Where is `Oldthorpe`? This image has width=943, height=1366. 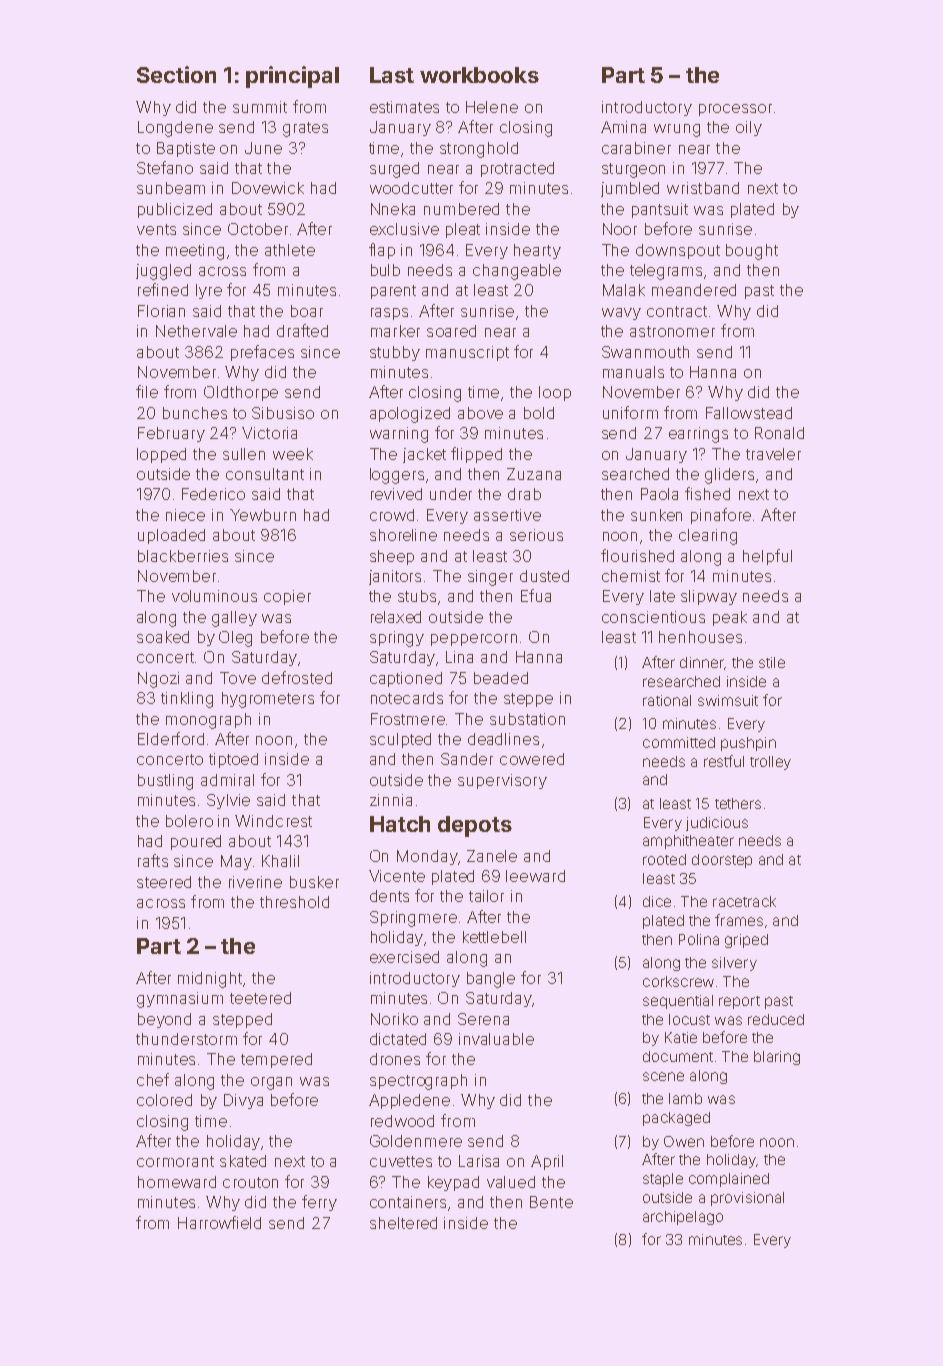
Oldthorpe is located at coordinates (241, 393).
